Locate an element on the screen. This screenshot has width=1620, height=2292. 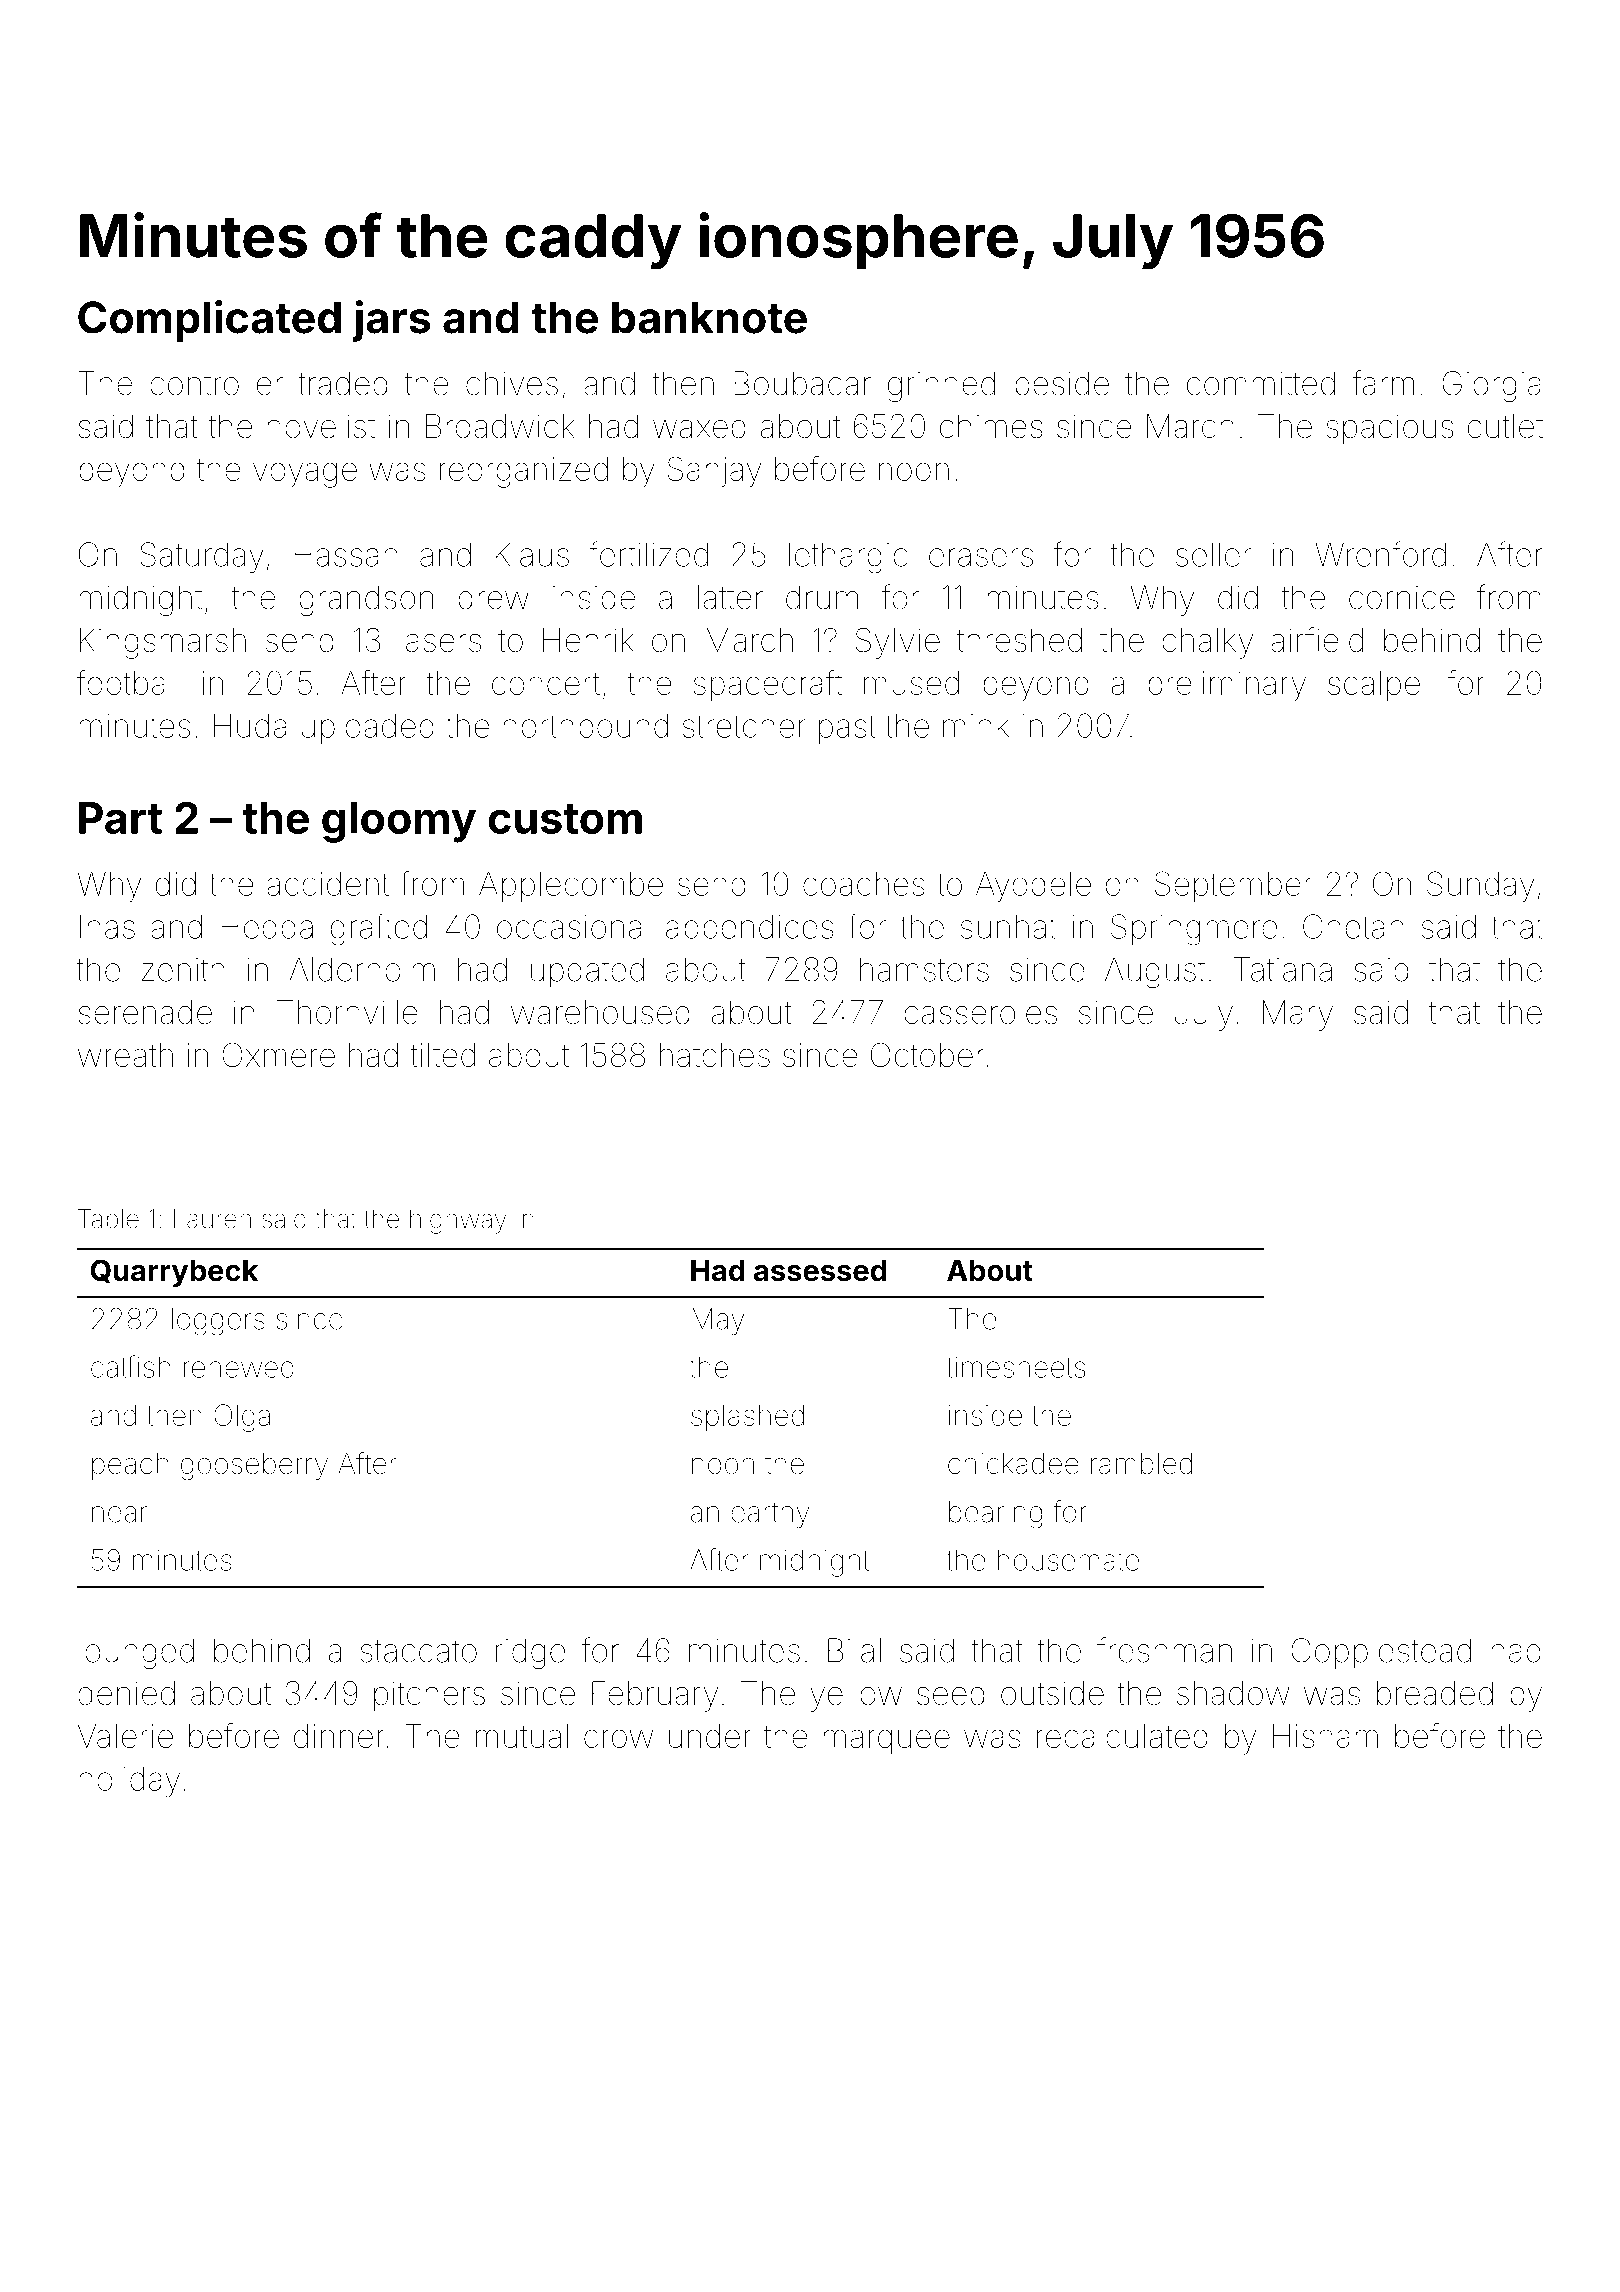
Complicated is located at coordinates (209, 321).
